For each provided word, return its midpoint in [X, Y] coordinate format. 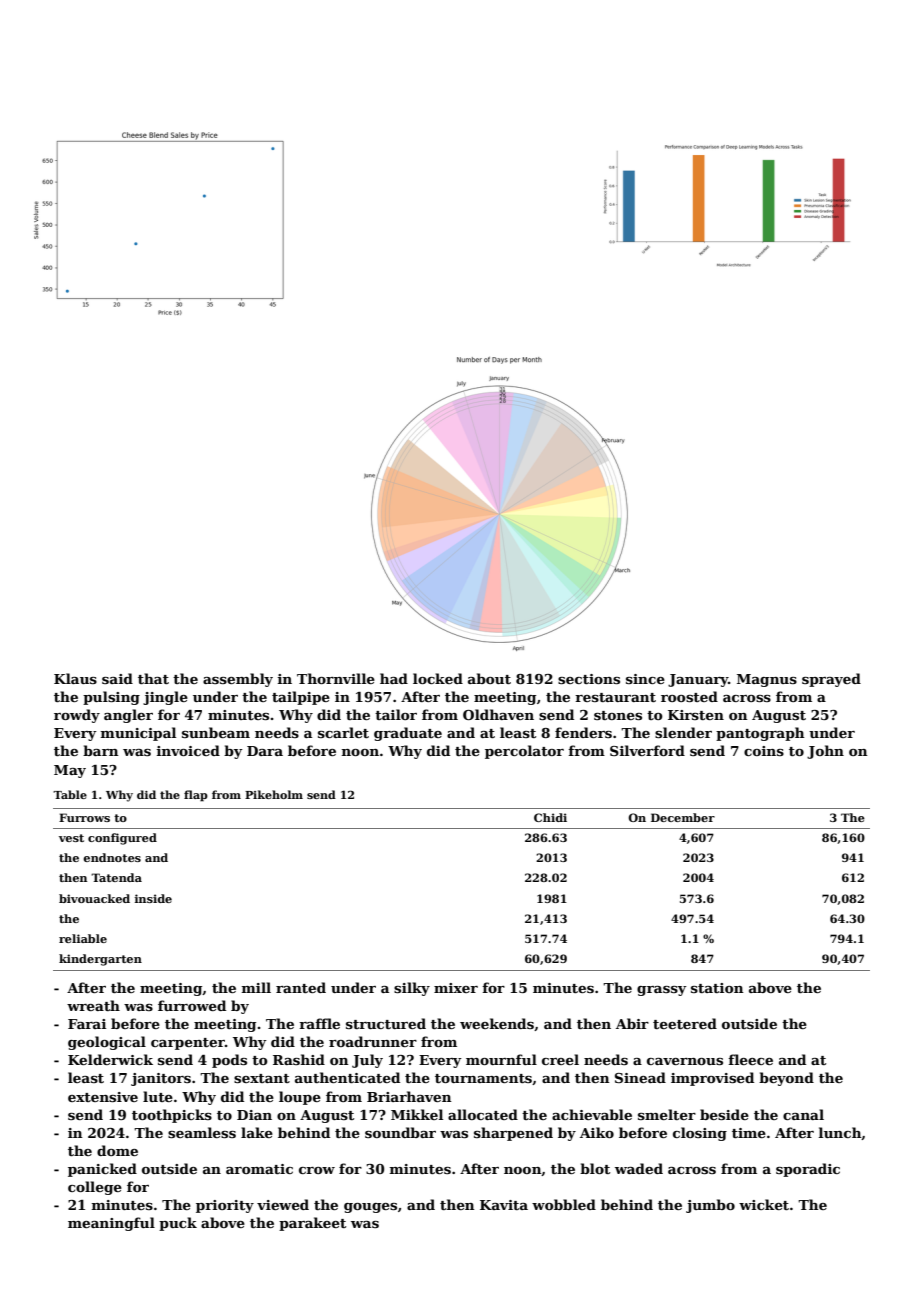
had [394, 678]
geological [107, 1043]
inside [153, 898]
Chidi [550, 817]
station [717, 988]
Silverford [647, 750]
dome [117, 1150]
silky [412, 989]
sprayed [831, 680]
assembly [238, 680]
